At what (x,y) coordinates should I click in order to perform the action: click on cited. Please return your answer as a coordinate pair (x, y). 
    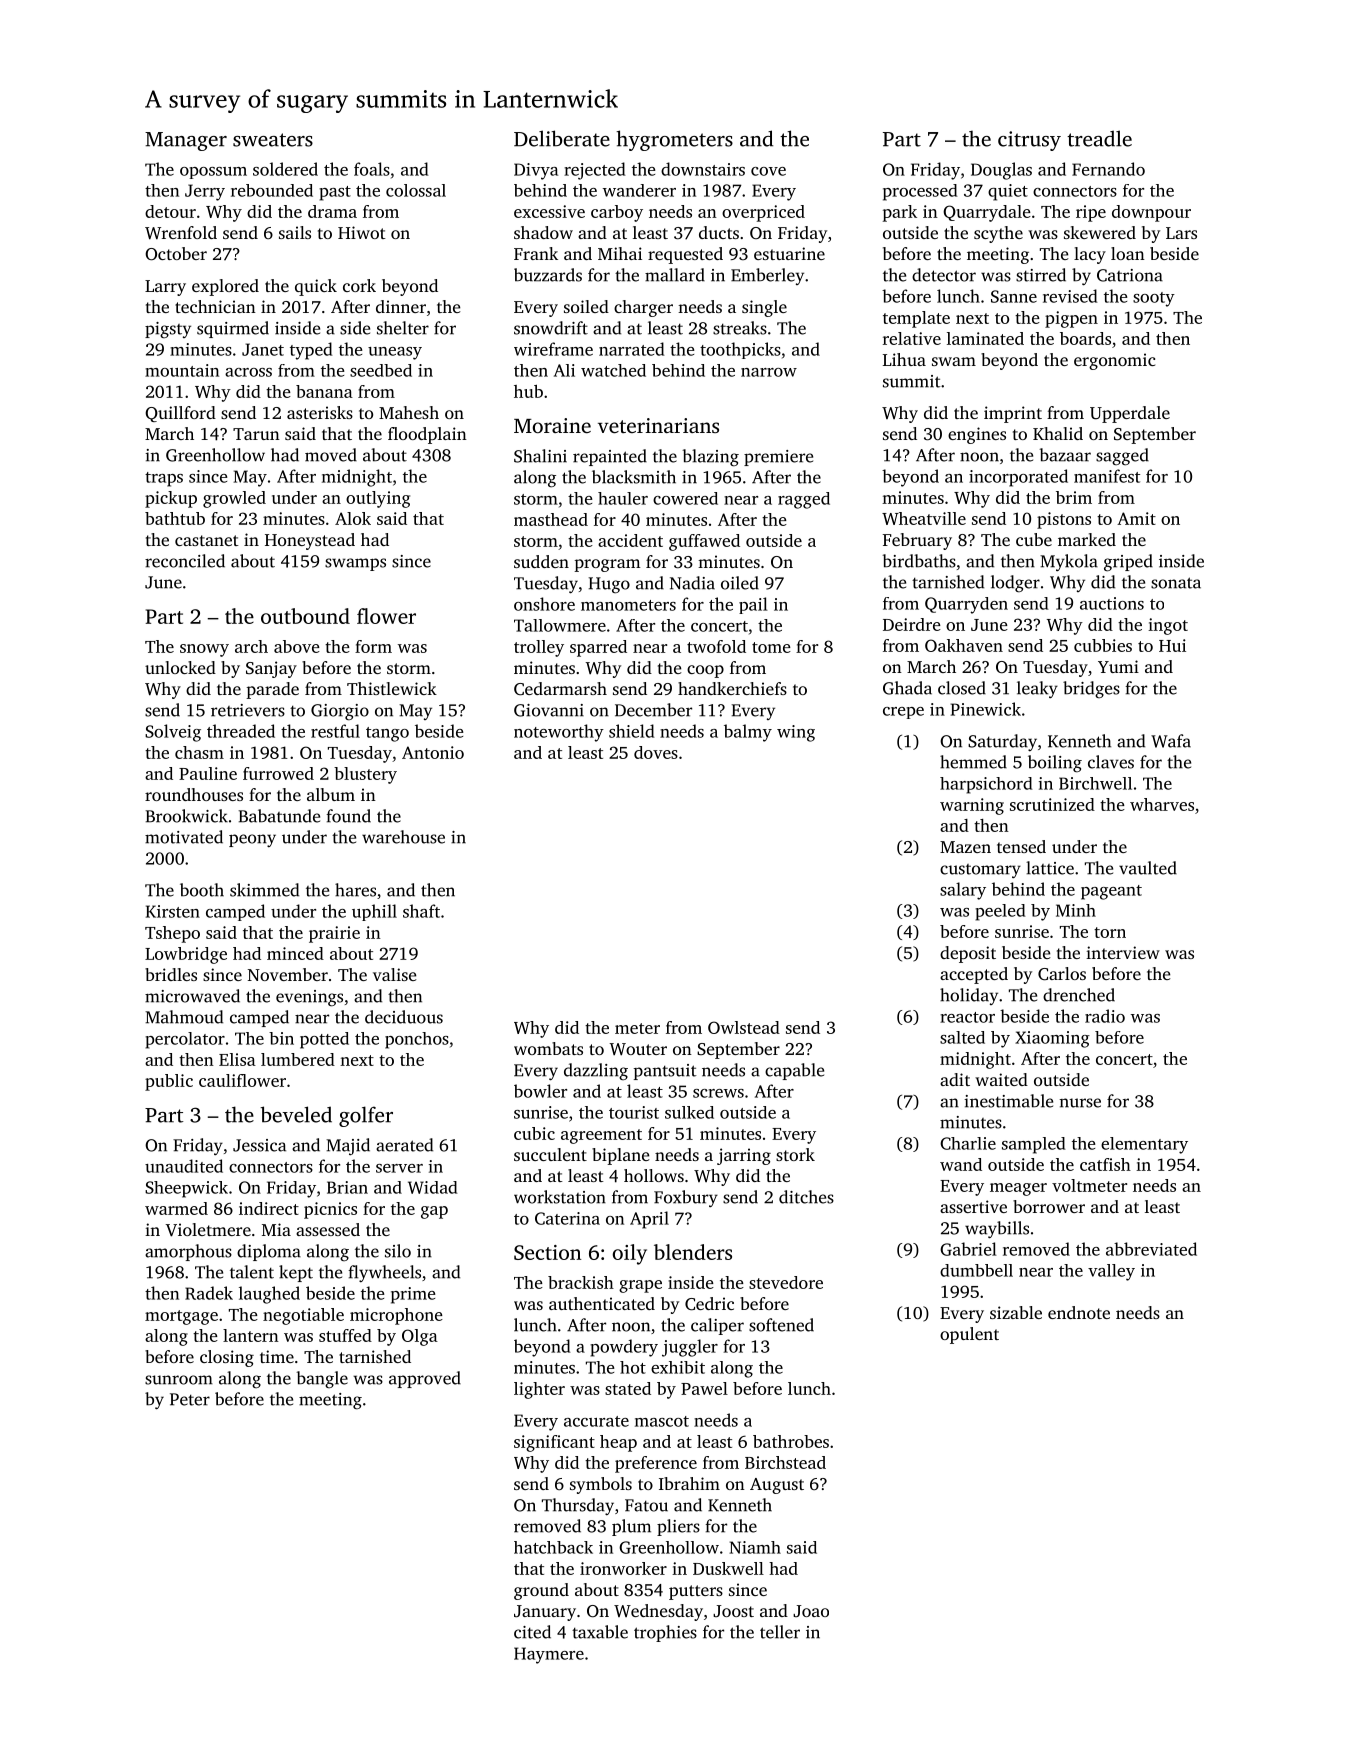
    Looking at the image, I should click on (532, 1632).
